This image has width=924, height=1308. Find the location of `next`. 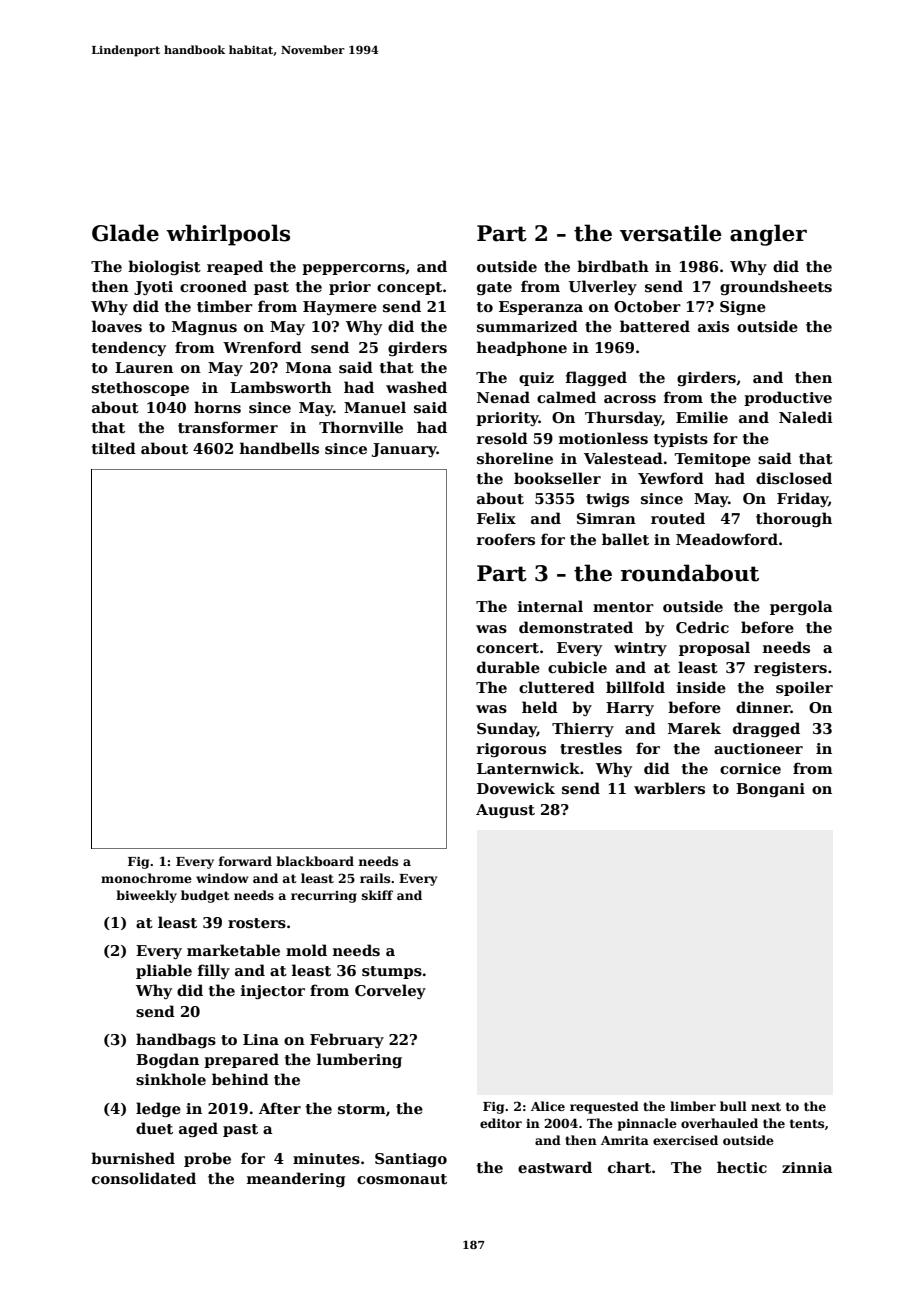

next is located at coordinates (766, 1106).
